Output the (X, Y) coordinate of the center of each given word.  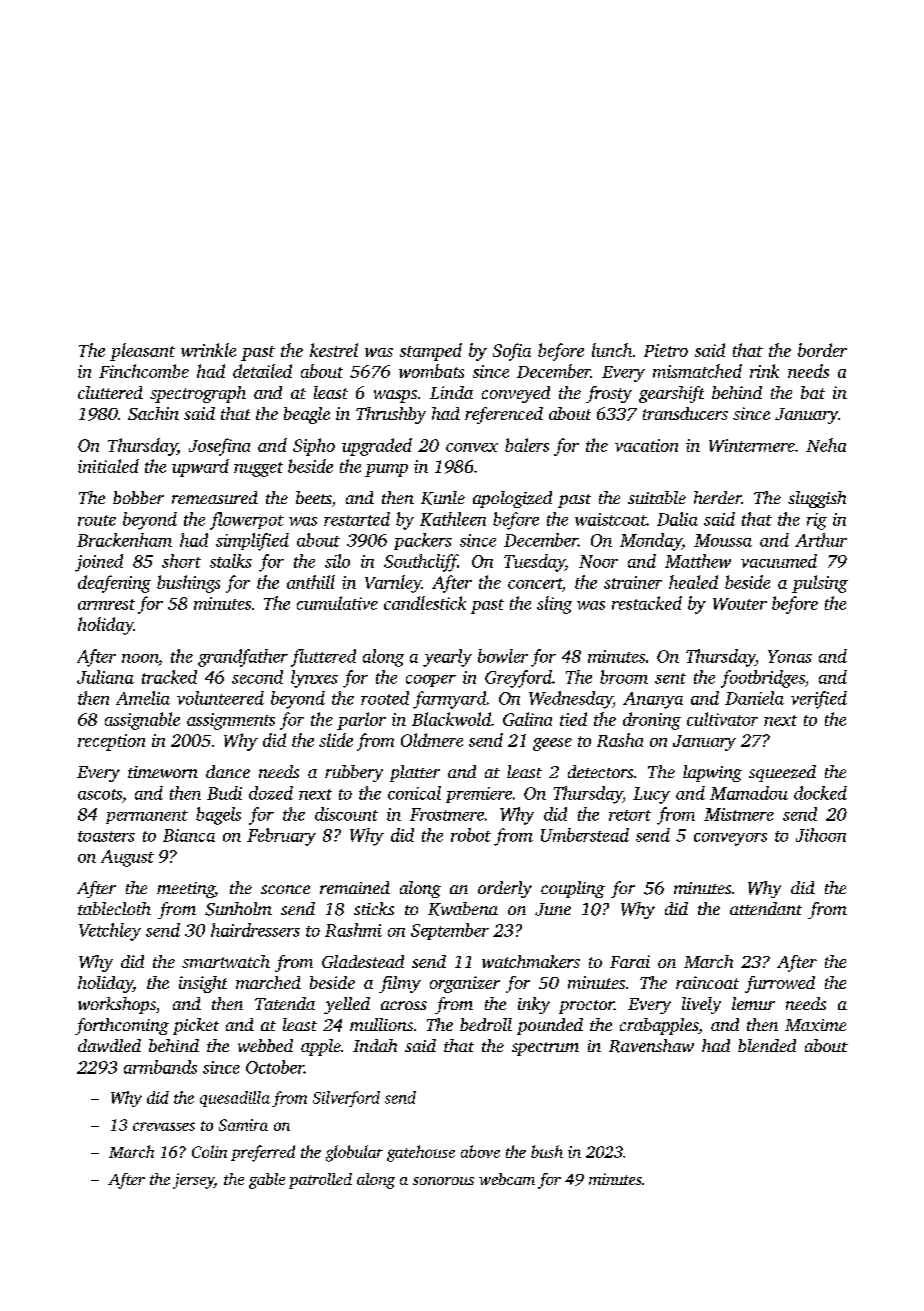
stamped (431, 352)
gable (267, 1181)
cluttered (110, 392)
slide (336, 740)
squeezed (782, 773)
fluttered (323, 658)
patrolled (320, 1181)
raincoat (707, 982)
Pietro (666, 350)
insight (203, 984)
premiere (479, 795)
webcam (507, 1179)
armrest (106, 604)
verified (819, 700)
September (450, 931)
